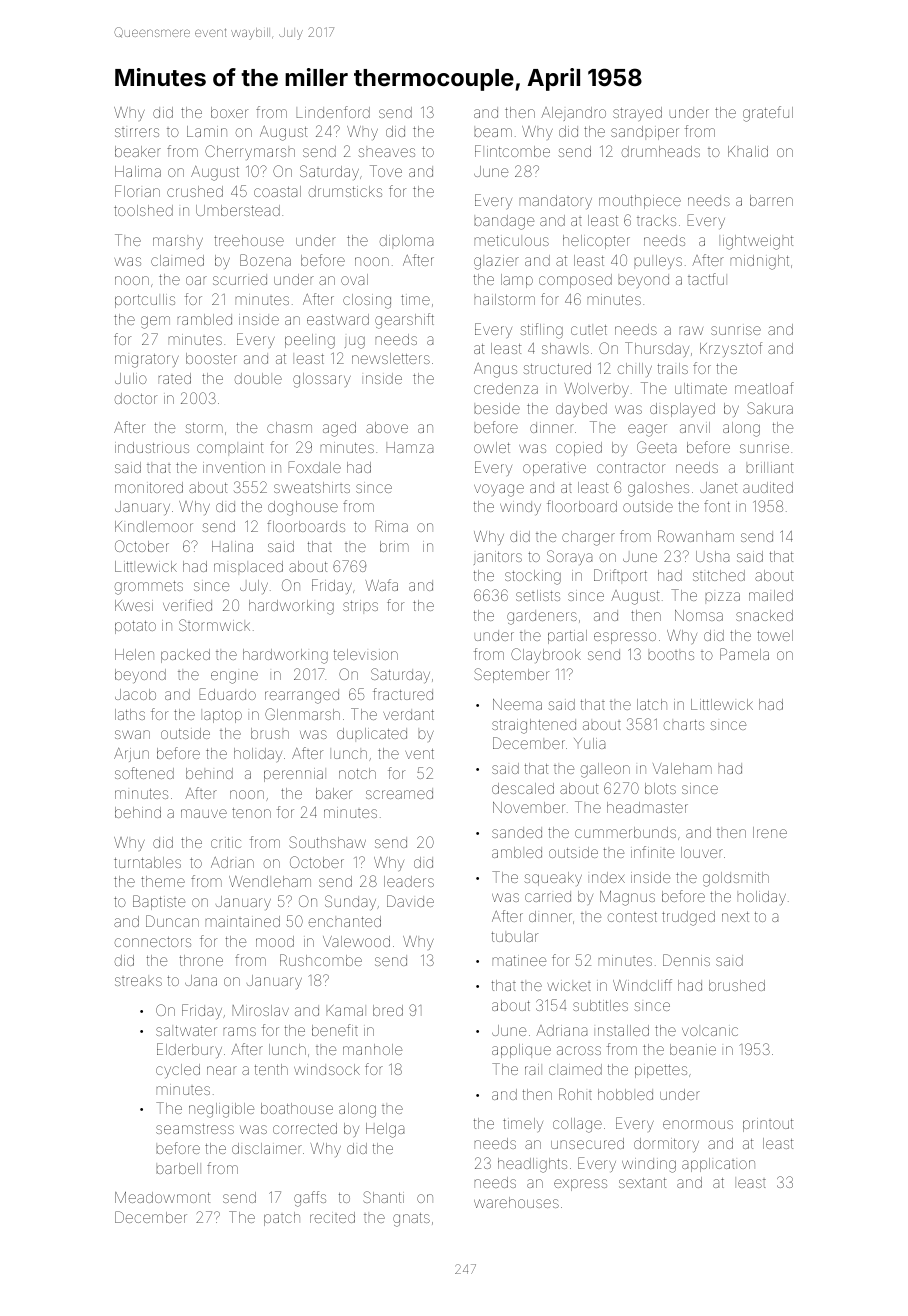  What do you see at coordinates (542, 617) in the screenshot?
I see `gardeners` at bounding box center [542, 617].
